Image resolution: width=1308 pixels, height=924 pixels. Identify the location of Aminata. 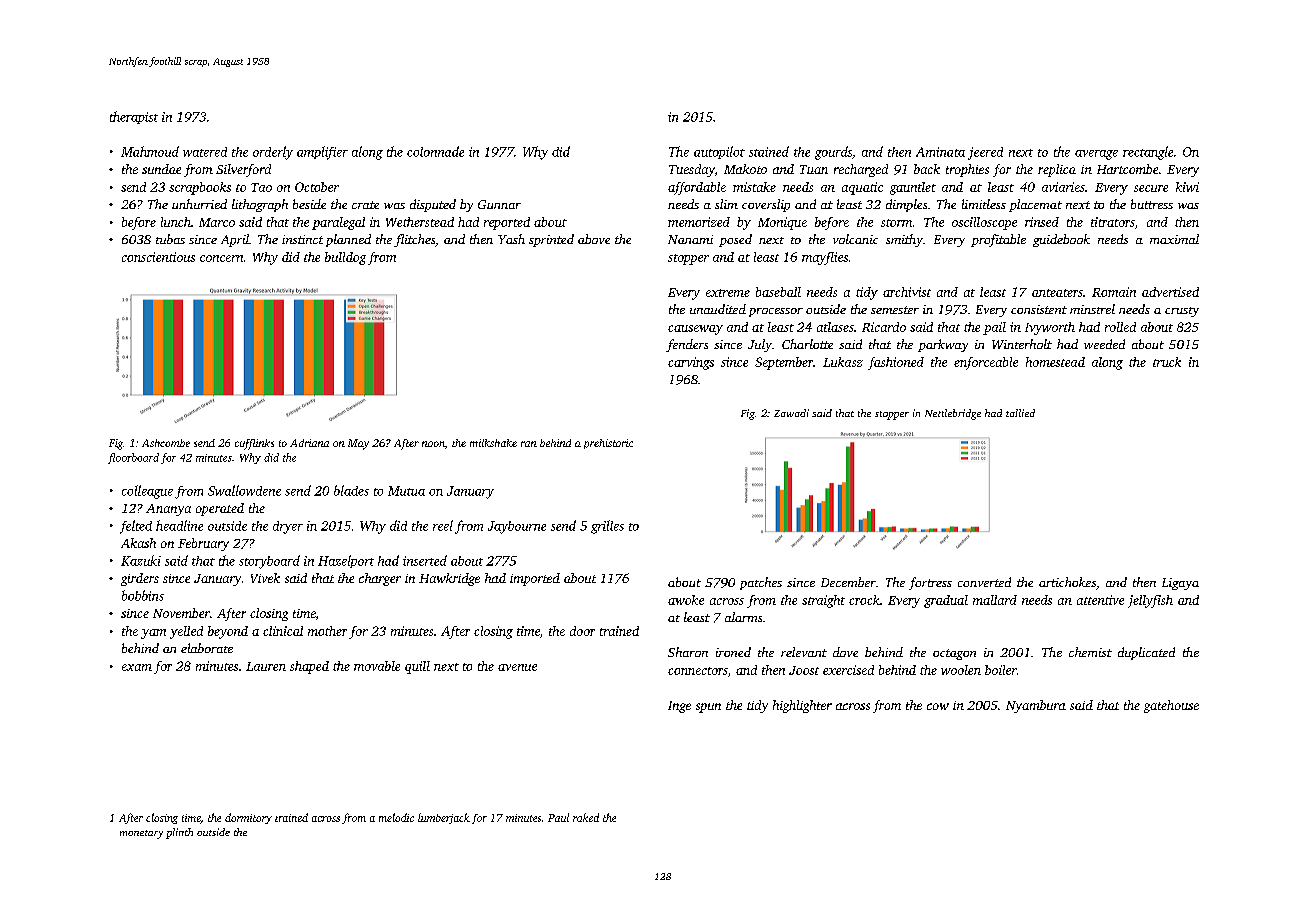
(940, 152).
